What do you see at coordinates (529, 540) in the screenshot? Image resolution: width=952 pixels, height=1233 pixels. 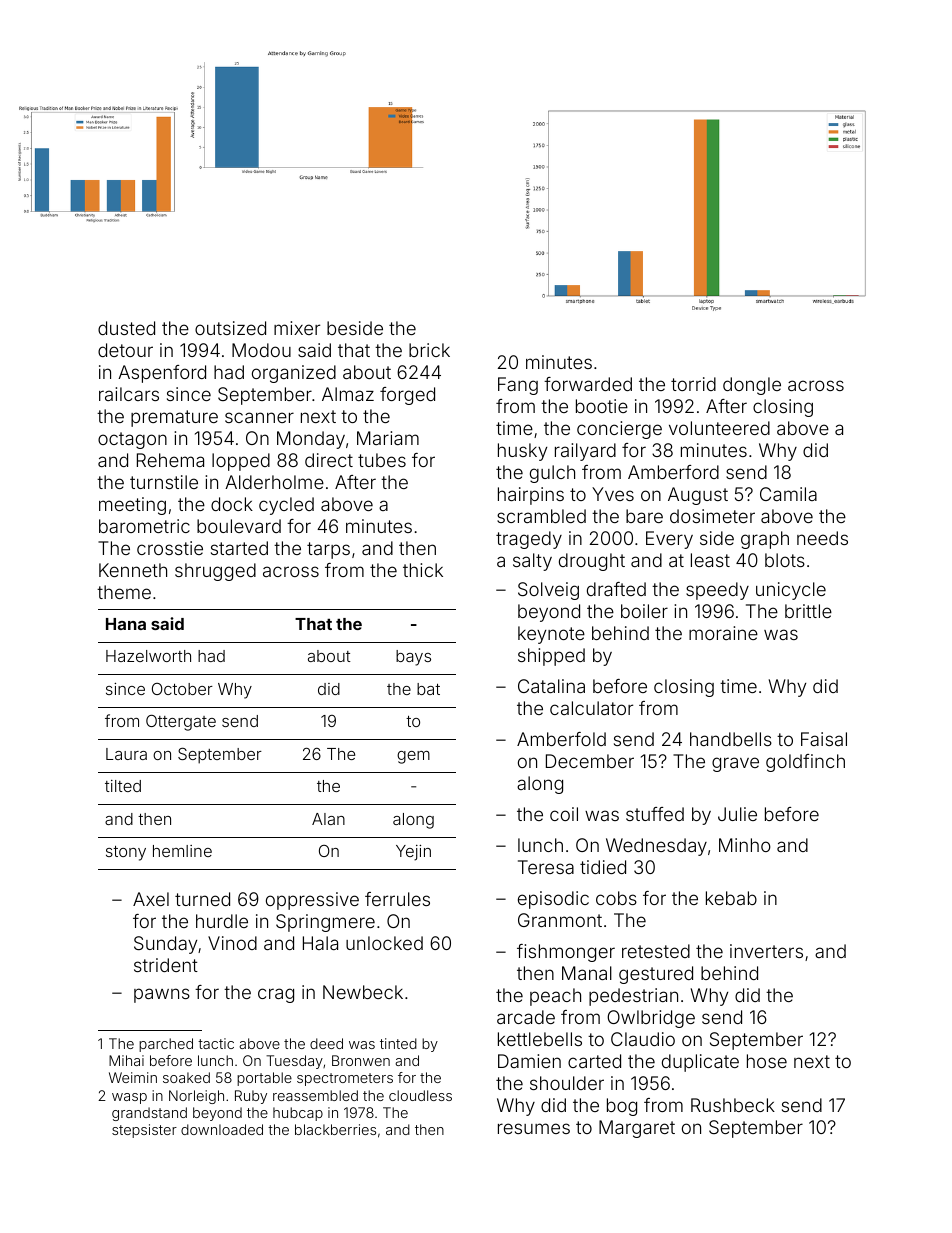 I see `tragedy` at bounding box center [529, 540].
